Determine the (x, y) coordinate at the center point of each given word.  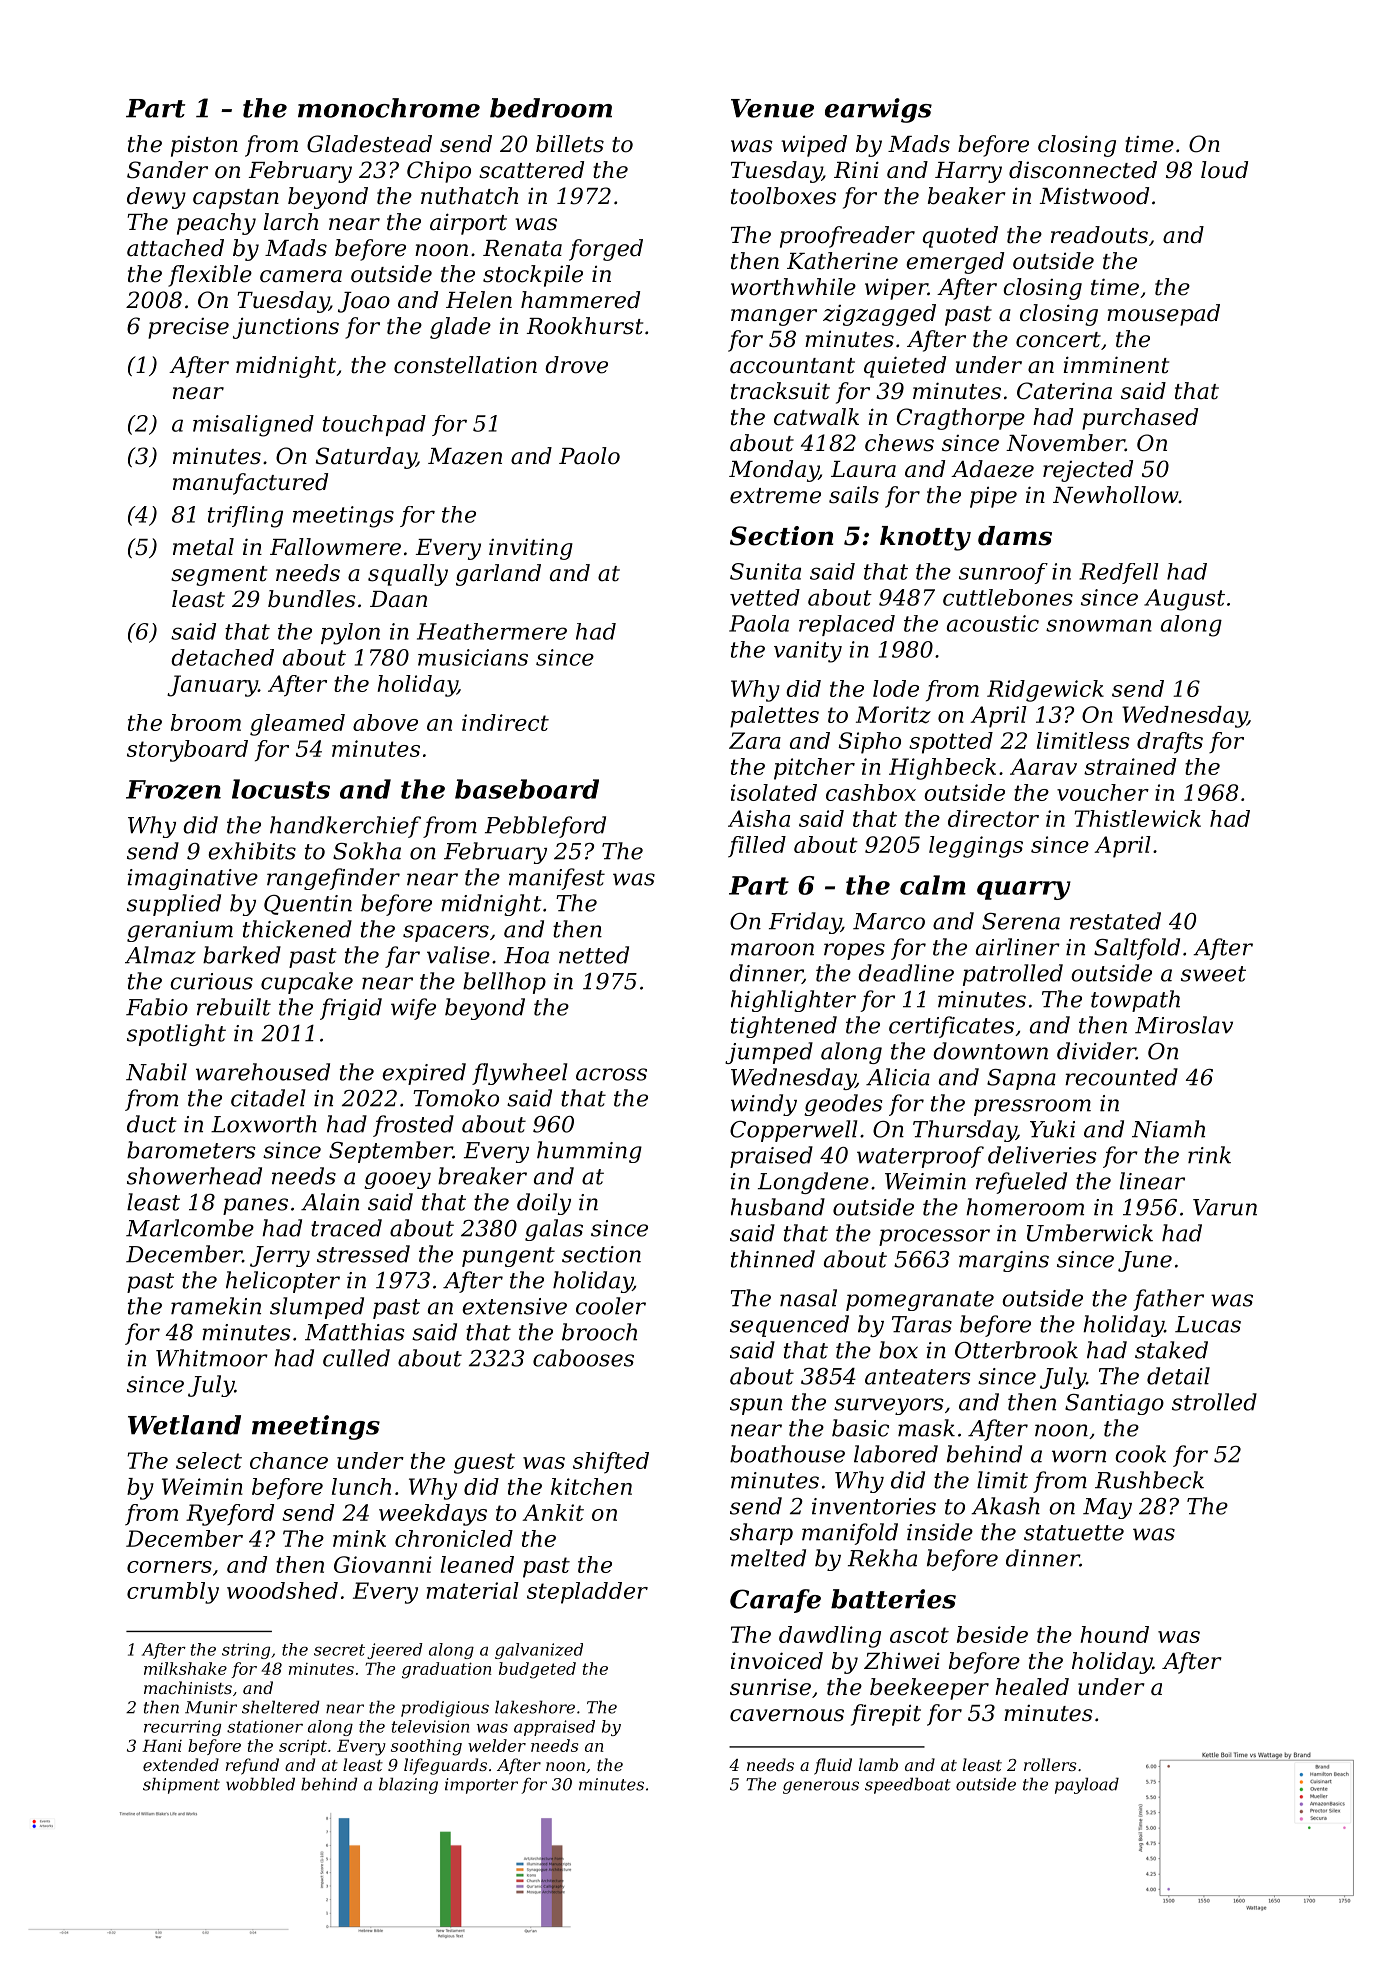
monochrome (389, 108)
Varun (1225, 1207)
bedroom (551, 108)
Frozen (173, 790)
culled (356, 1358)
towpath (1135, 1001)
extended (181, 1764)
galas (554, 1230)
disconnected (1083, 170)
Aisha (759, 818)
